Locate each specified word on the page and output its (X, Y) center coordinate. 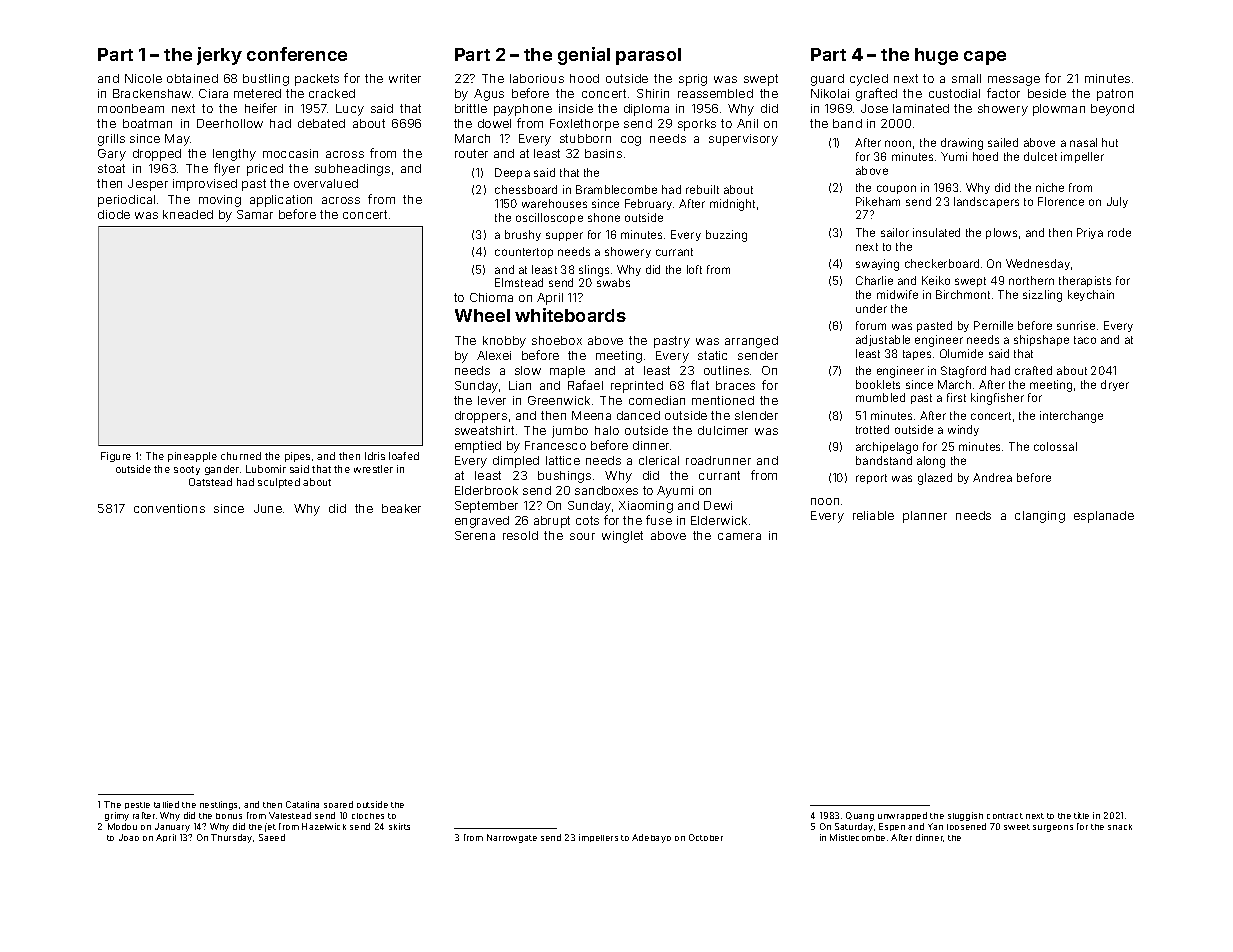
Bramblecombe (616, 189)
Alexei (494, 355)
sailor (895, 232)
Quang (860, 816)
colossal (1055, 446)
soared (338, 804)
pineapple (192, 457)
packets (317, 80)
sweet (1017, 827)
